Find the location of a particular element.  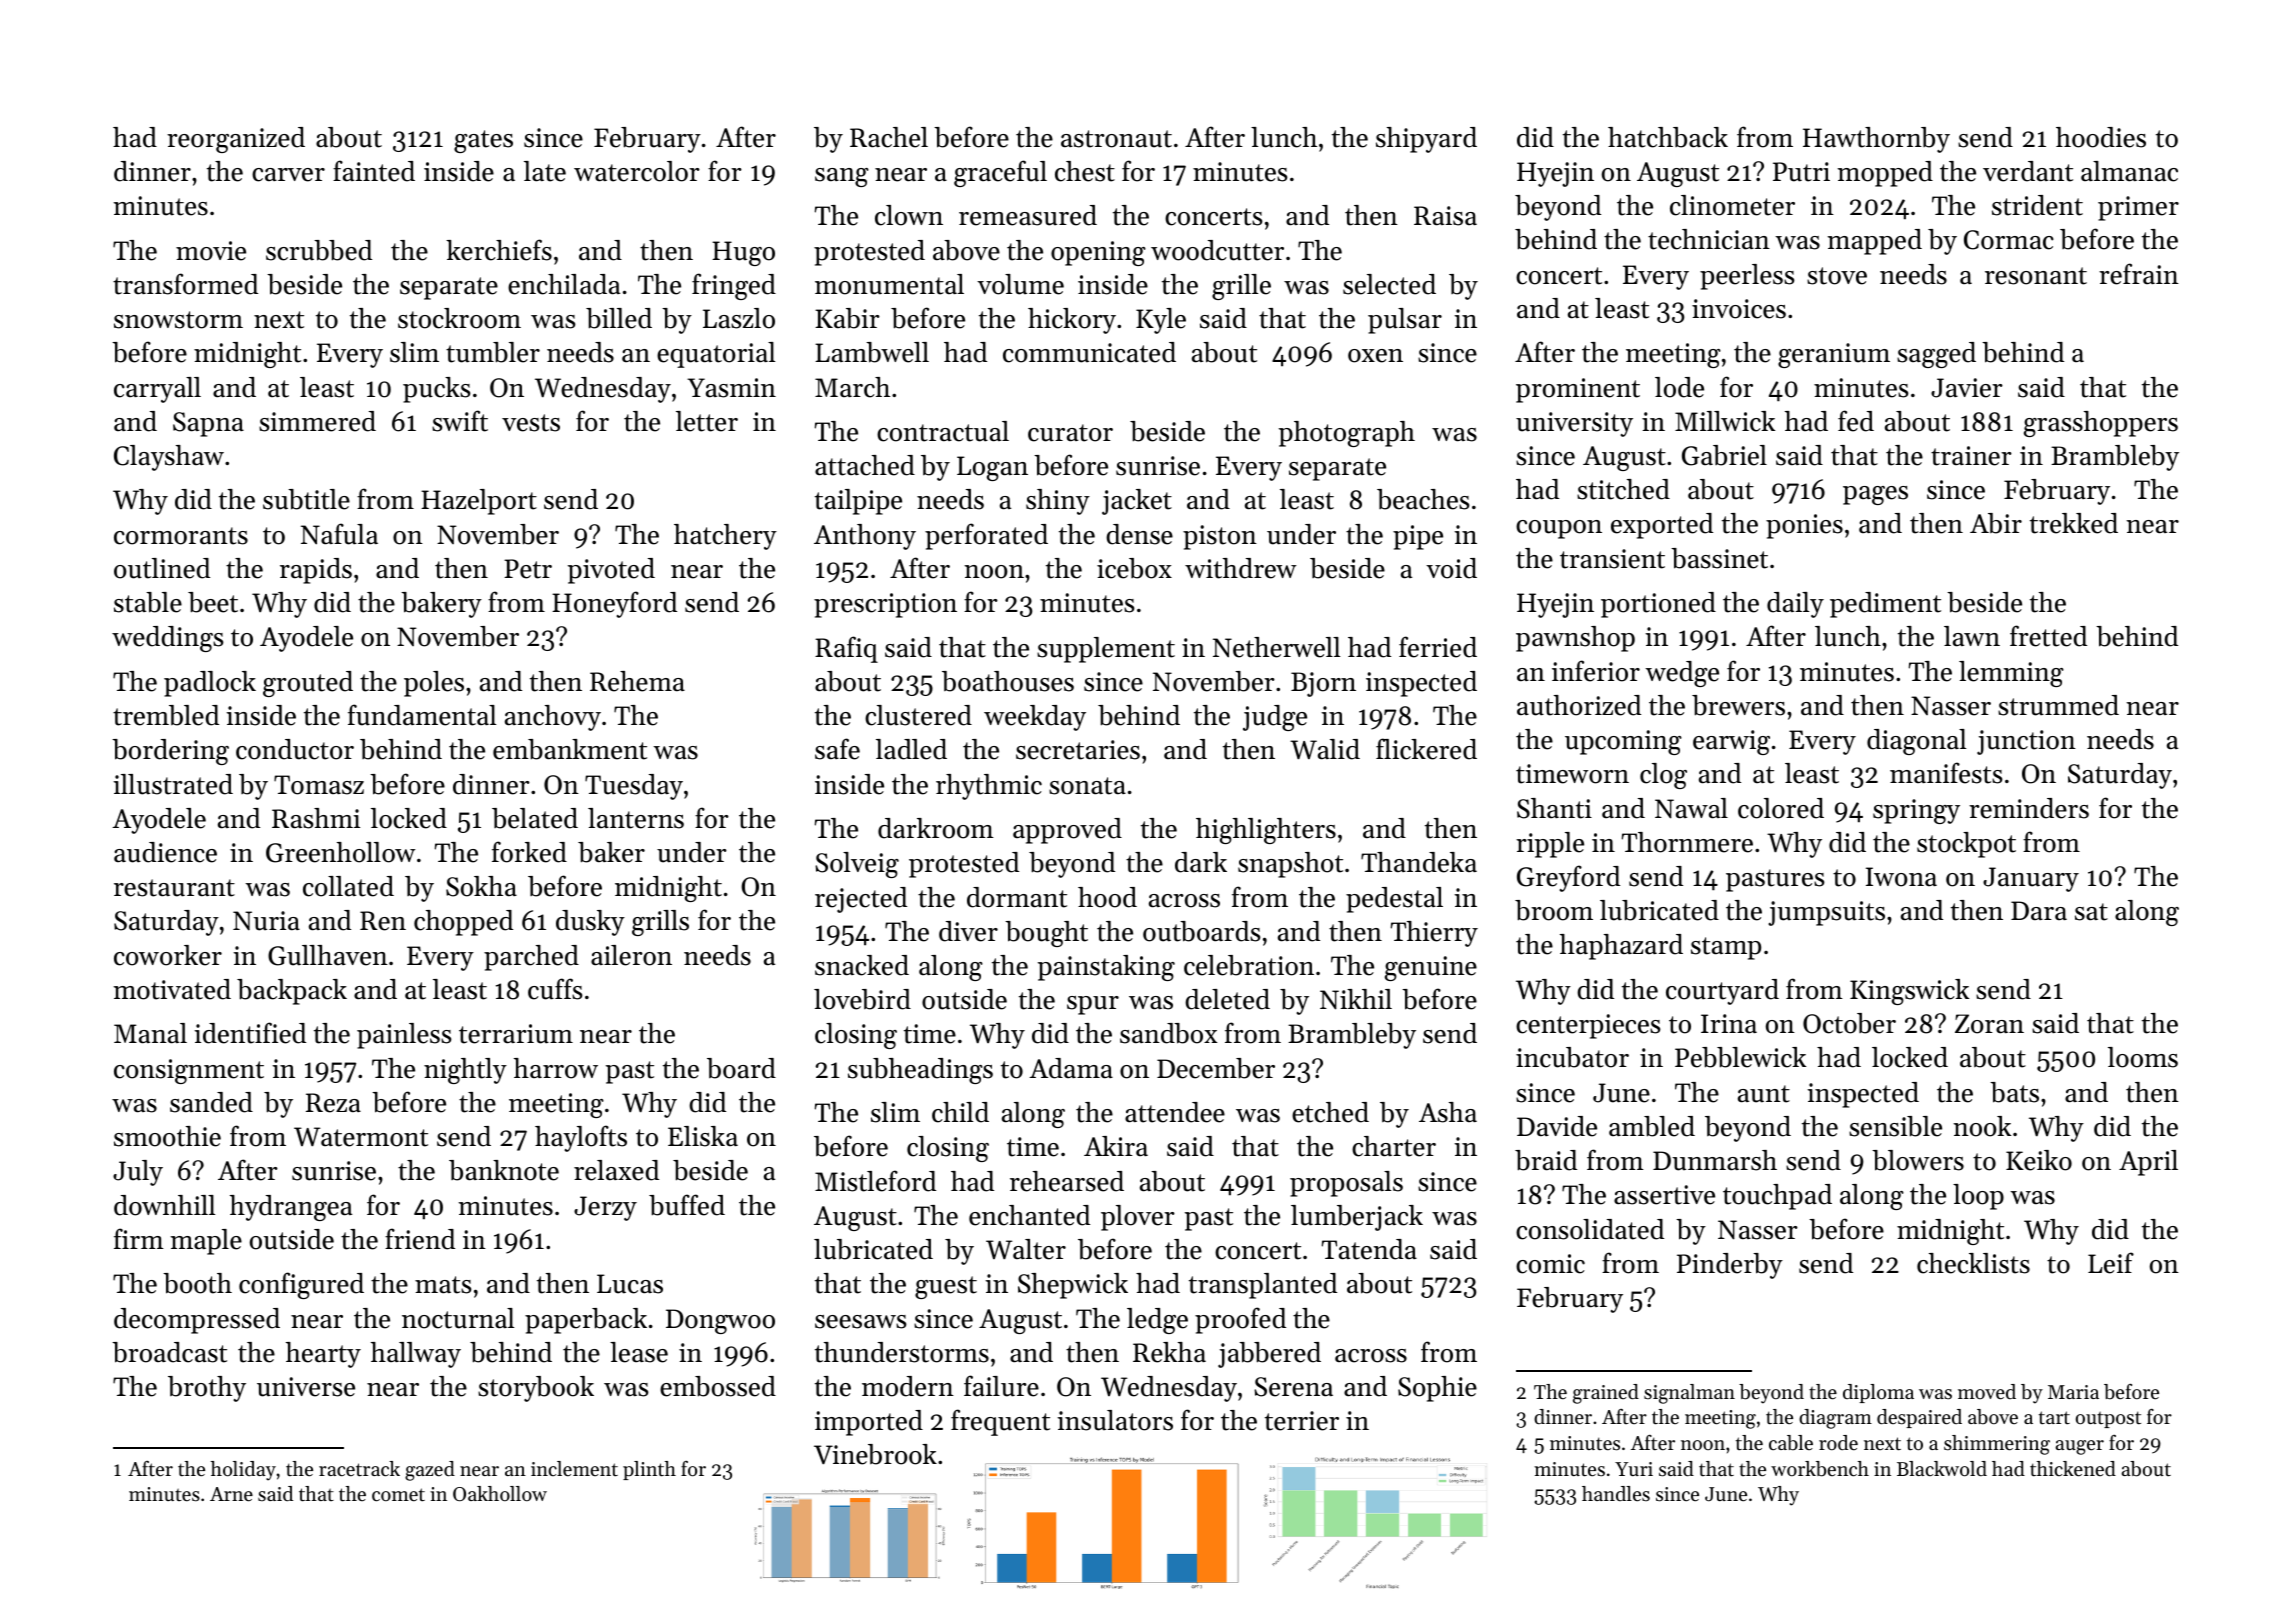

astronaut is located at coordinates (1116, 139).
